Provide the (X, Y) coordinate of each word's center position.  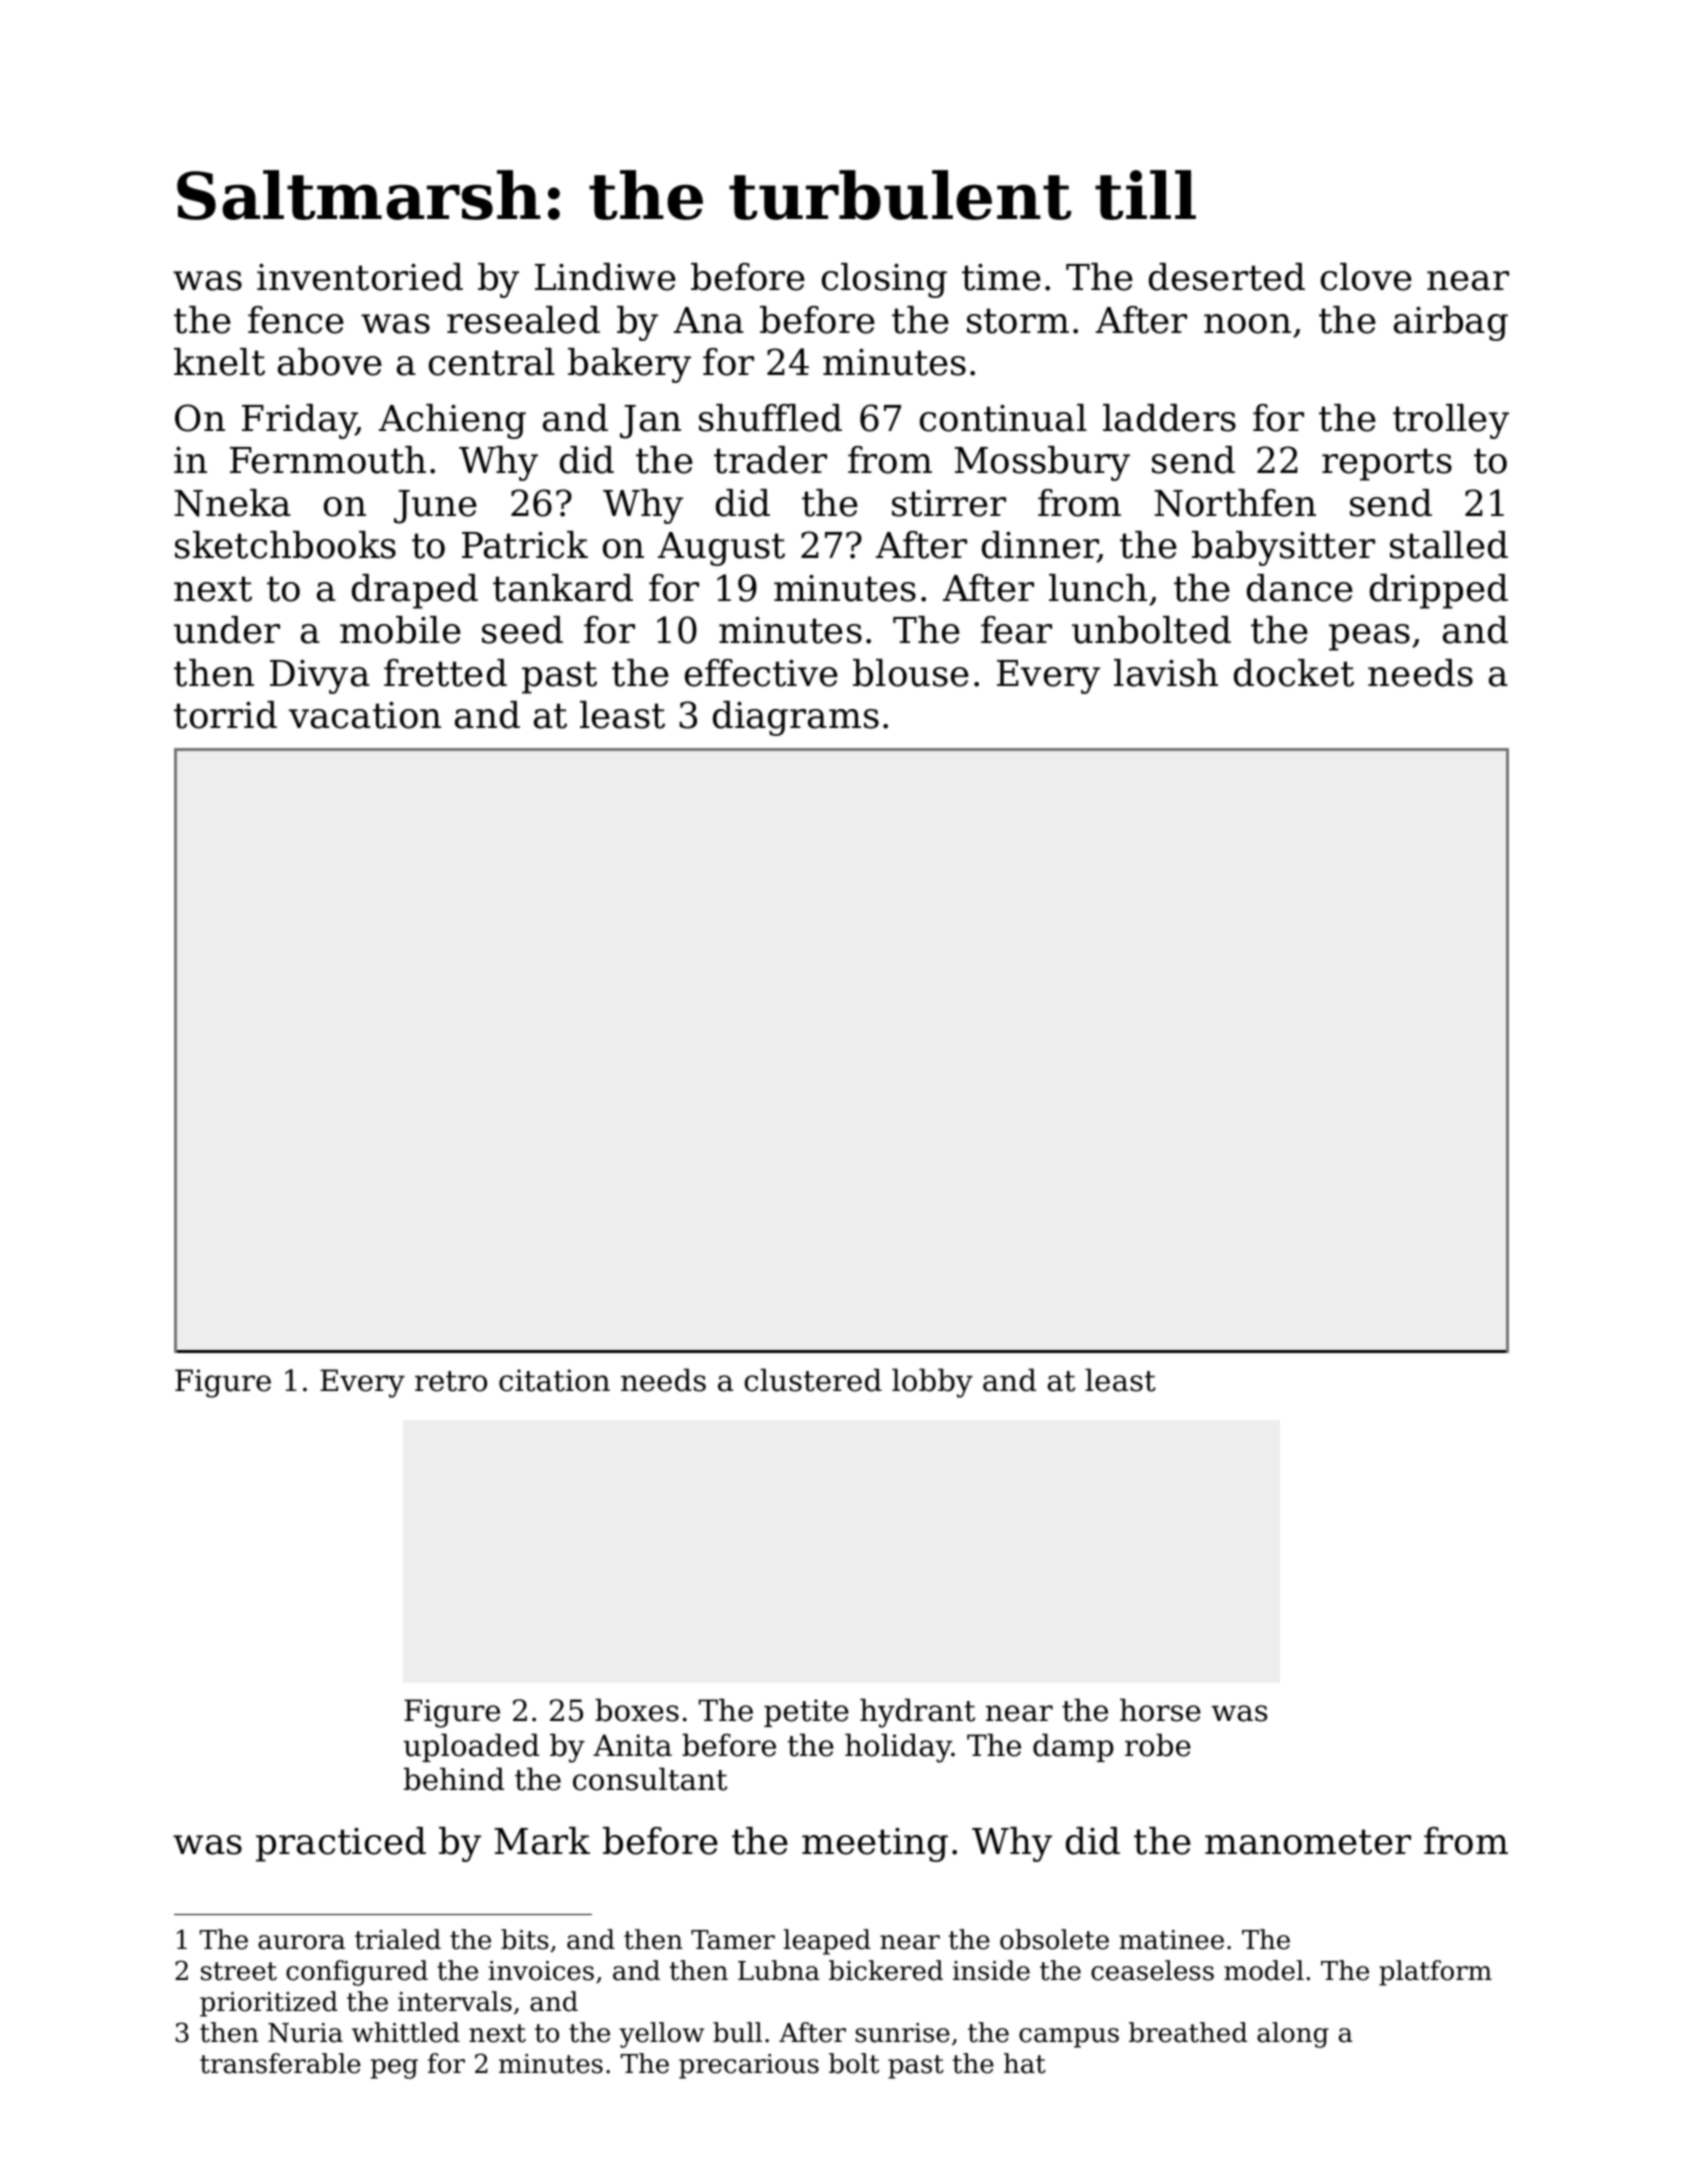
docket (1294, 673)
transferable (280, 2063)
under (227, 630)
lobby (932, 1383)
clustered (813, 1380)
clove (1366, 277)
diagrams (796, 718)
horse (1160, 1710)
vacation (365, 715)
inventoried (360, 277)
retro (451, 1381)
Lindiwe (605, 277)
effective (761, 673)
